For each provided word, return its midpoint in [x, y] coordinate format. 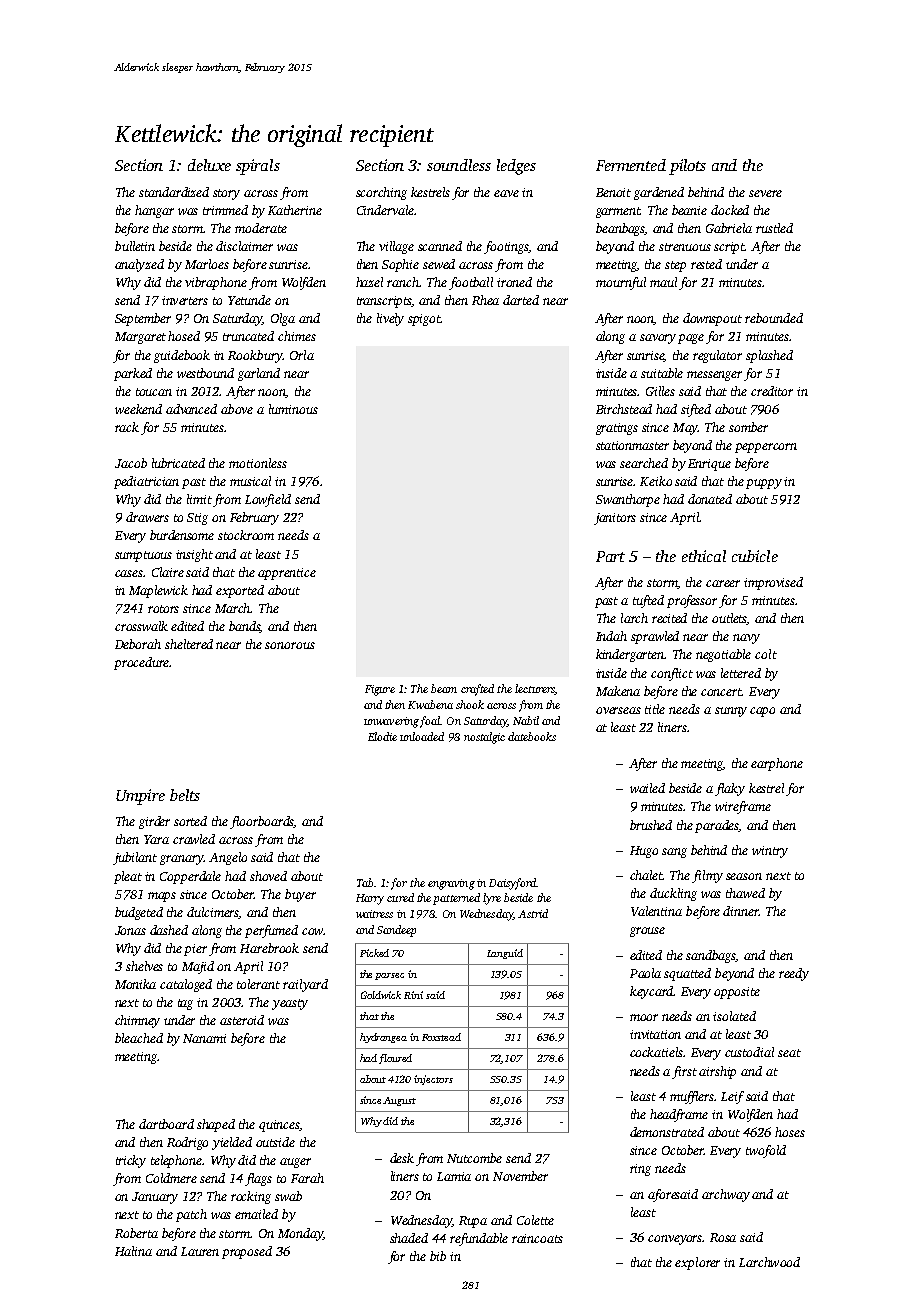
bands [245, 627]
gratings [617, 429]
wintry [770, 852]
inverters [185, 300]
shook [470, 704]
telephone [176, 1161]
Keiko [656, 481]
